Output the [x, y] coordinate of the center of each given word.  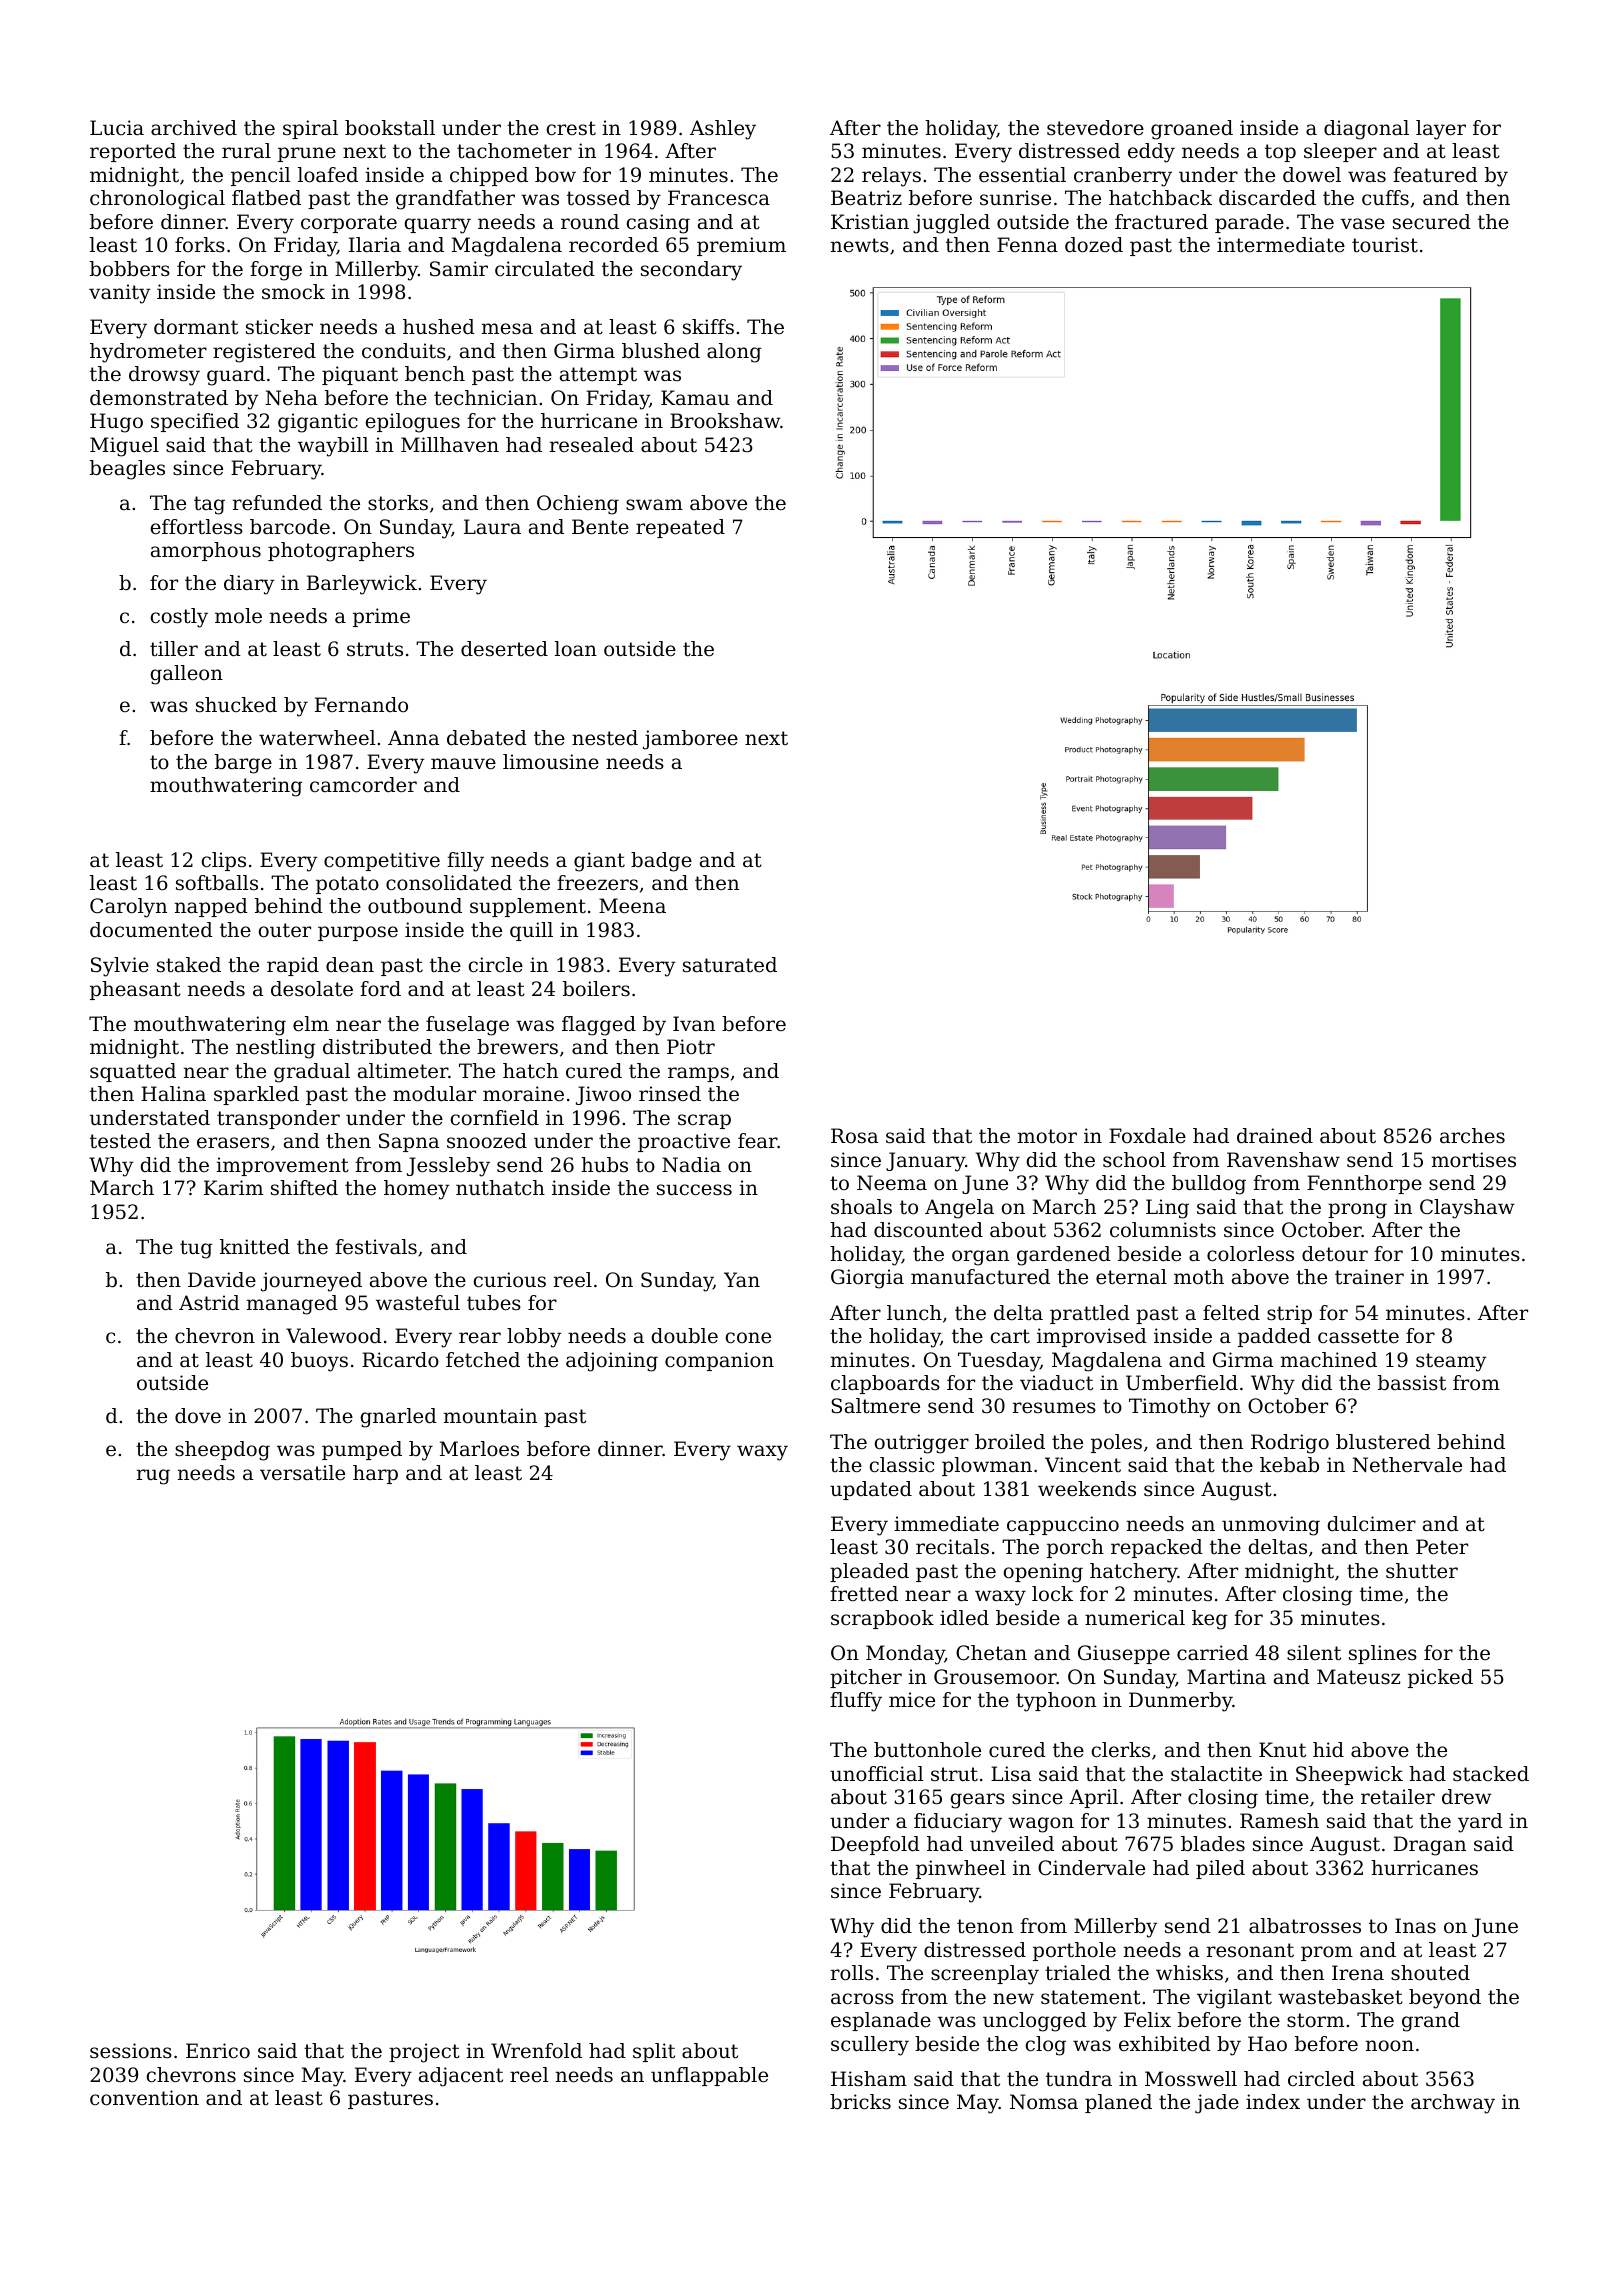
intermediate [1281, 245]
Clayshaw [1467, 1209]
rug [153, 1477]
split [654, 2052]
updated [871, 1490]
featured [1435, 175]
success [694, 1190]
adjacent [461, 2077]
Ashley [723, 130]
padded [1274, 1337]
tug [196, 1249]
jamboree [690, 740]
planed [1118, 2103]
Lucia [117, 128]
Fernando [361, 705]
